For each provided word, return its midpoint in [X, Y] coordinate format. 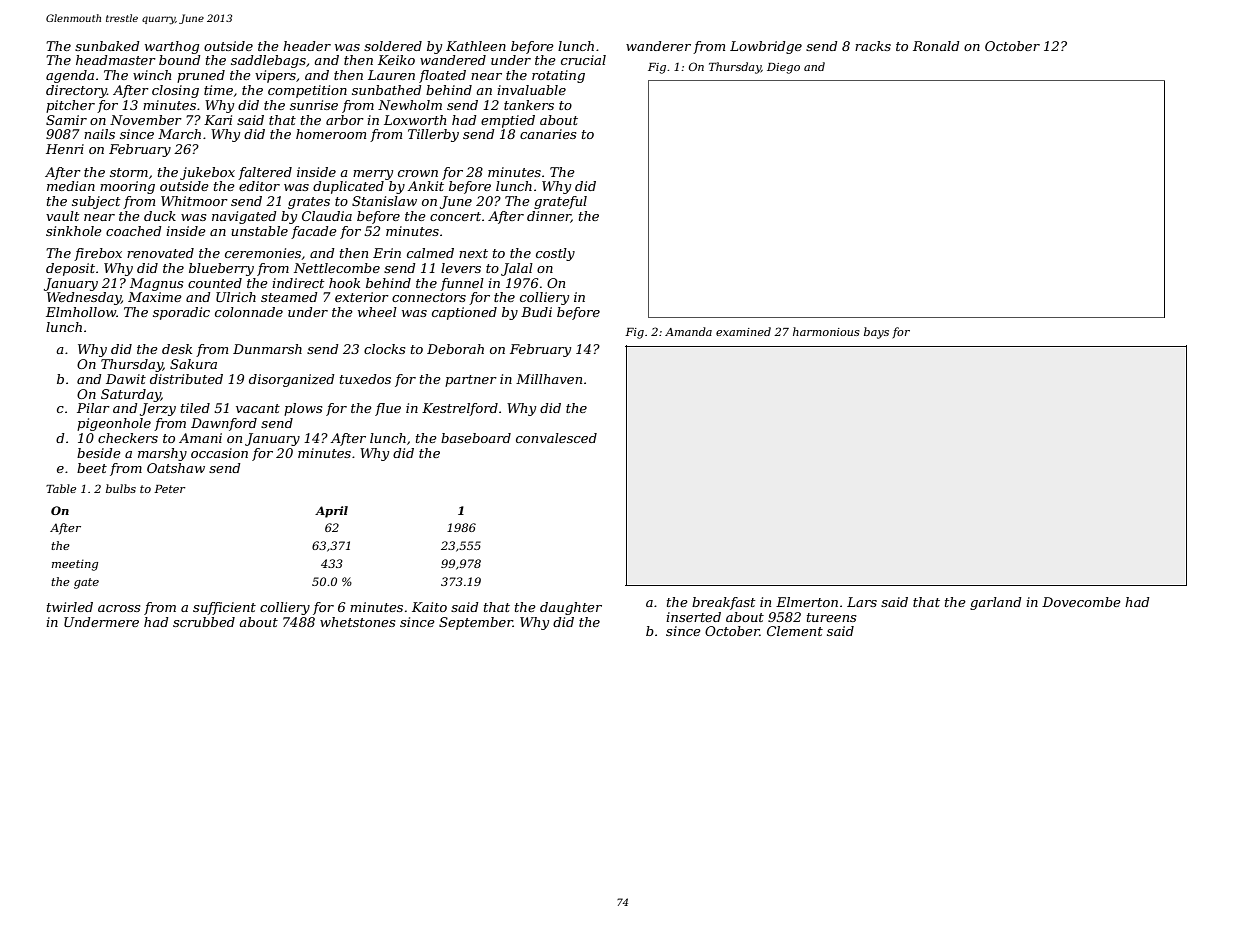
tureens [831, 617]
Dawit [126, 379]
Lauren [391, 75]
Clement [795, 631]
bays [876, 333]
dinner [549, 217]
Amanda [688, 331]
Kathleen [476, 46]
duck [160, 216]
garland [996, 603]
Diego [783, 68]
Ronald [936, 46]
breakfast [723, 603]
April [331, 512]
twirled [70, 607]
